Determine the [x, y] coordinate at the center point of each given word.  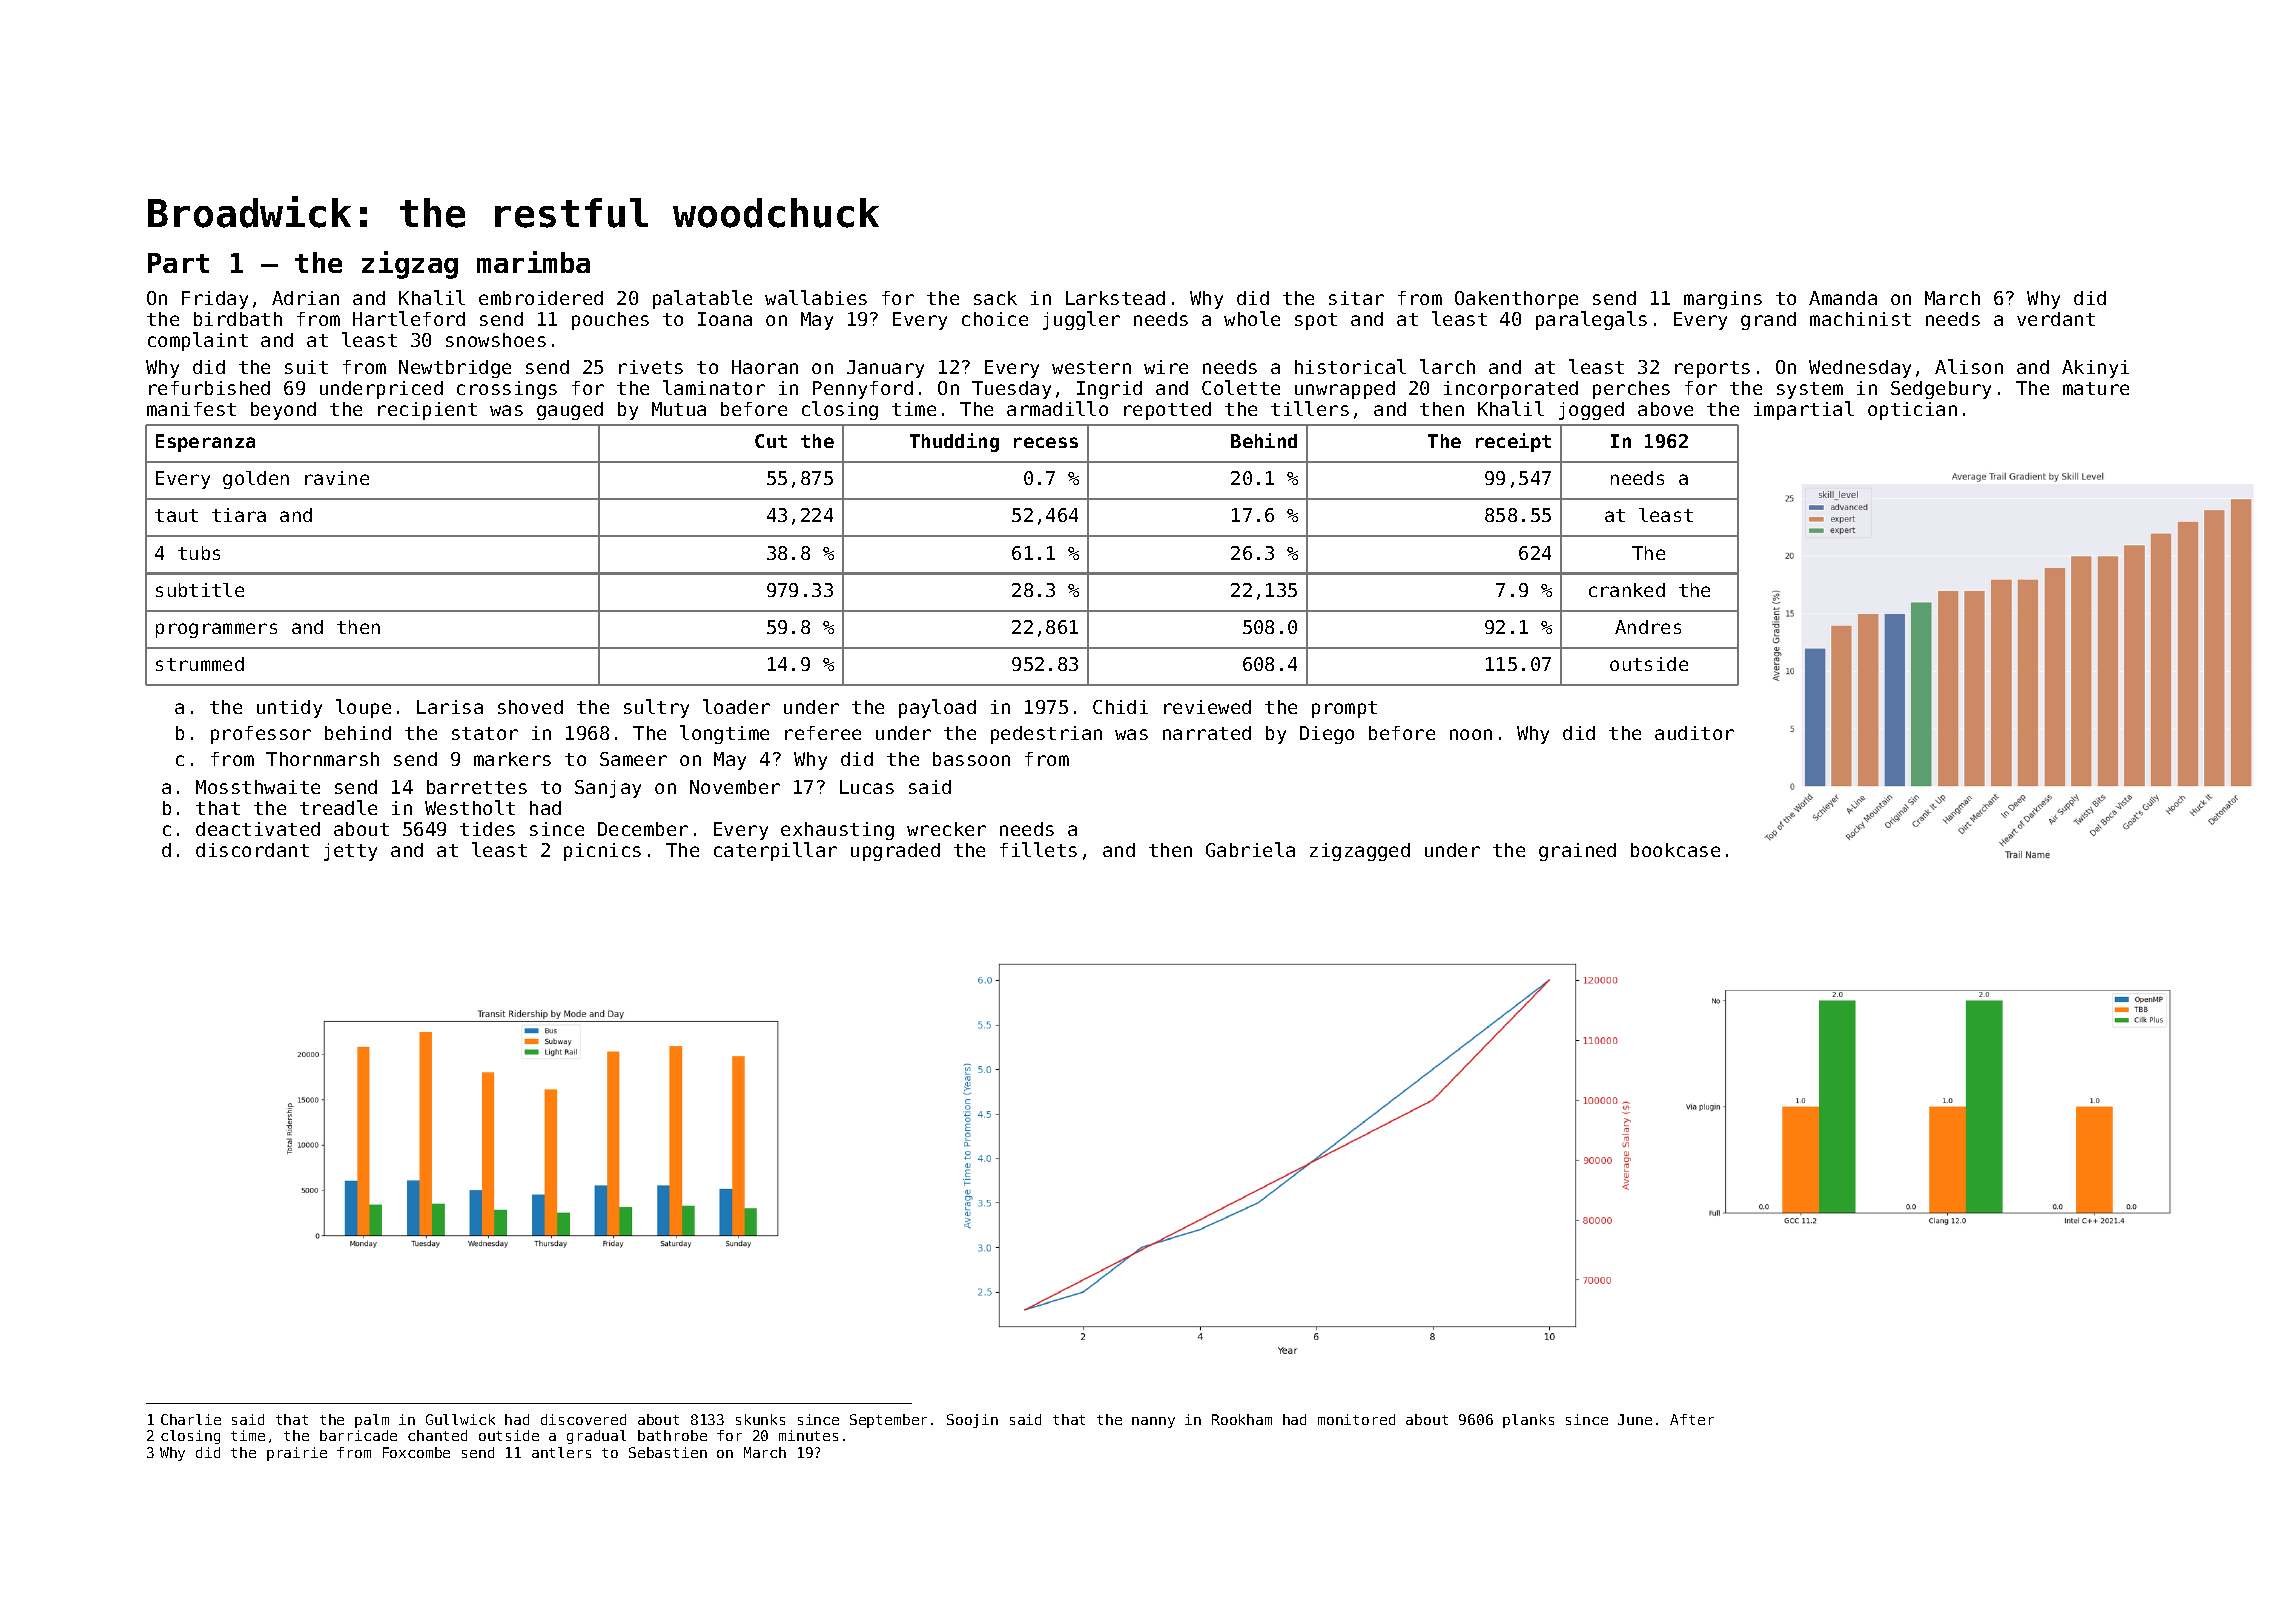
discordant [252, 850]
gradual [596, 1437]
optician [1912, 411]
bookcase [1675, 850]
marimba [533, 262]
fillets [1038, 849]
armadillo [1057, 408]
